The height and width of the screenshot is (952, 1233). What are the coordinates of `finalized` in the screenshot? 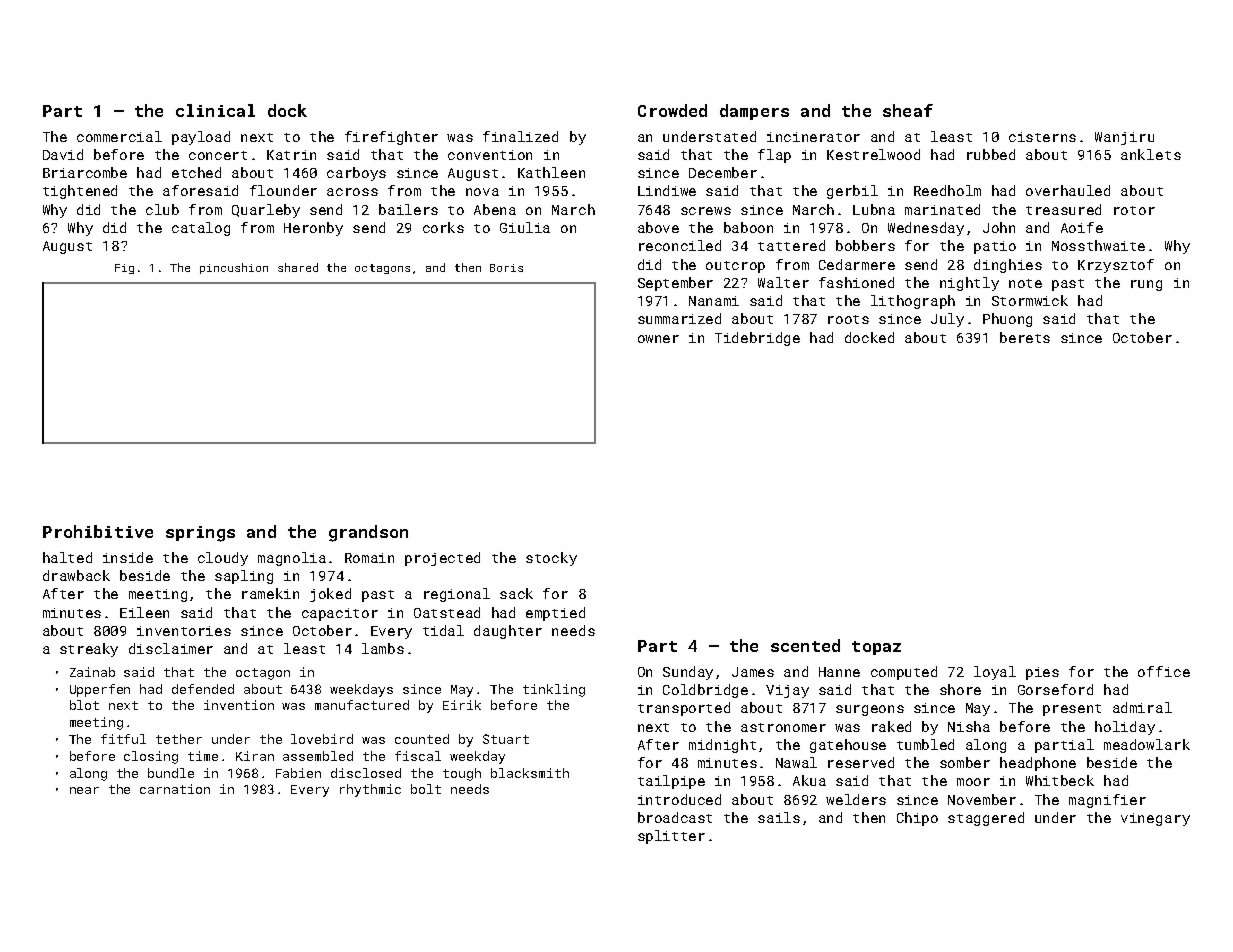 It's located at (520, 136).
